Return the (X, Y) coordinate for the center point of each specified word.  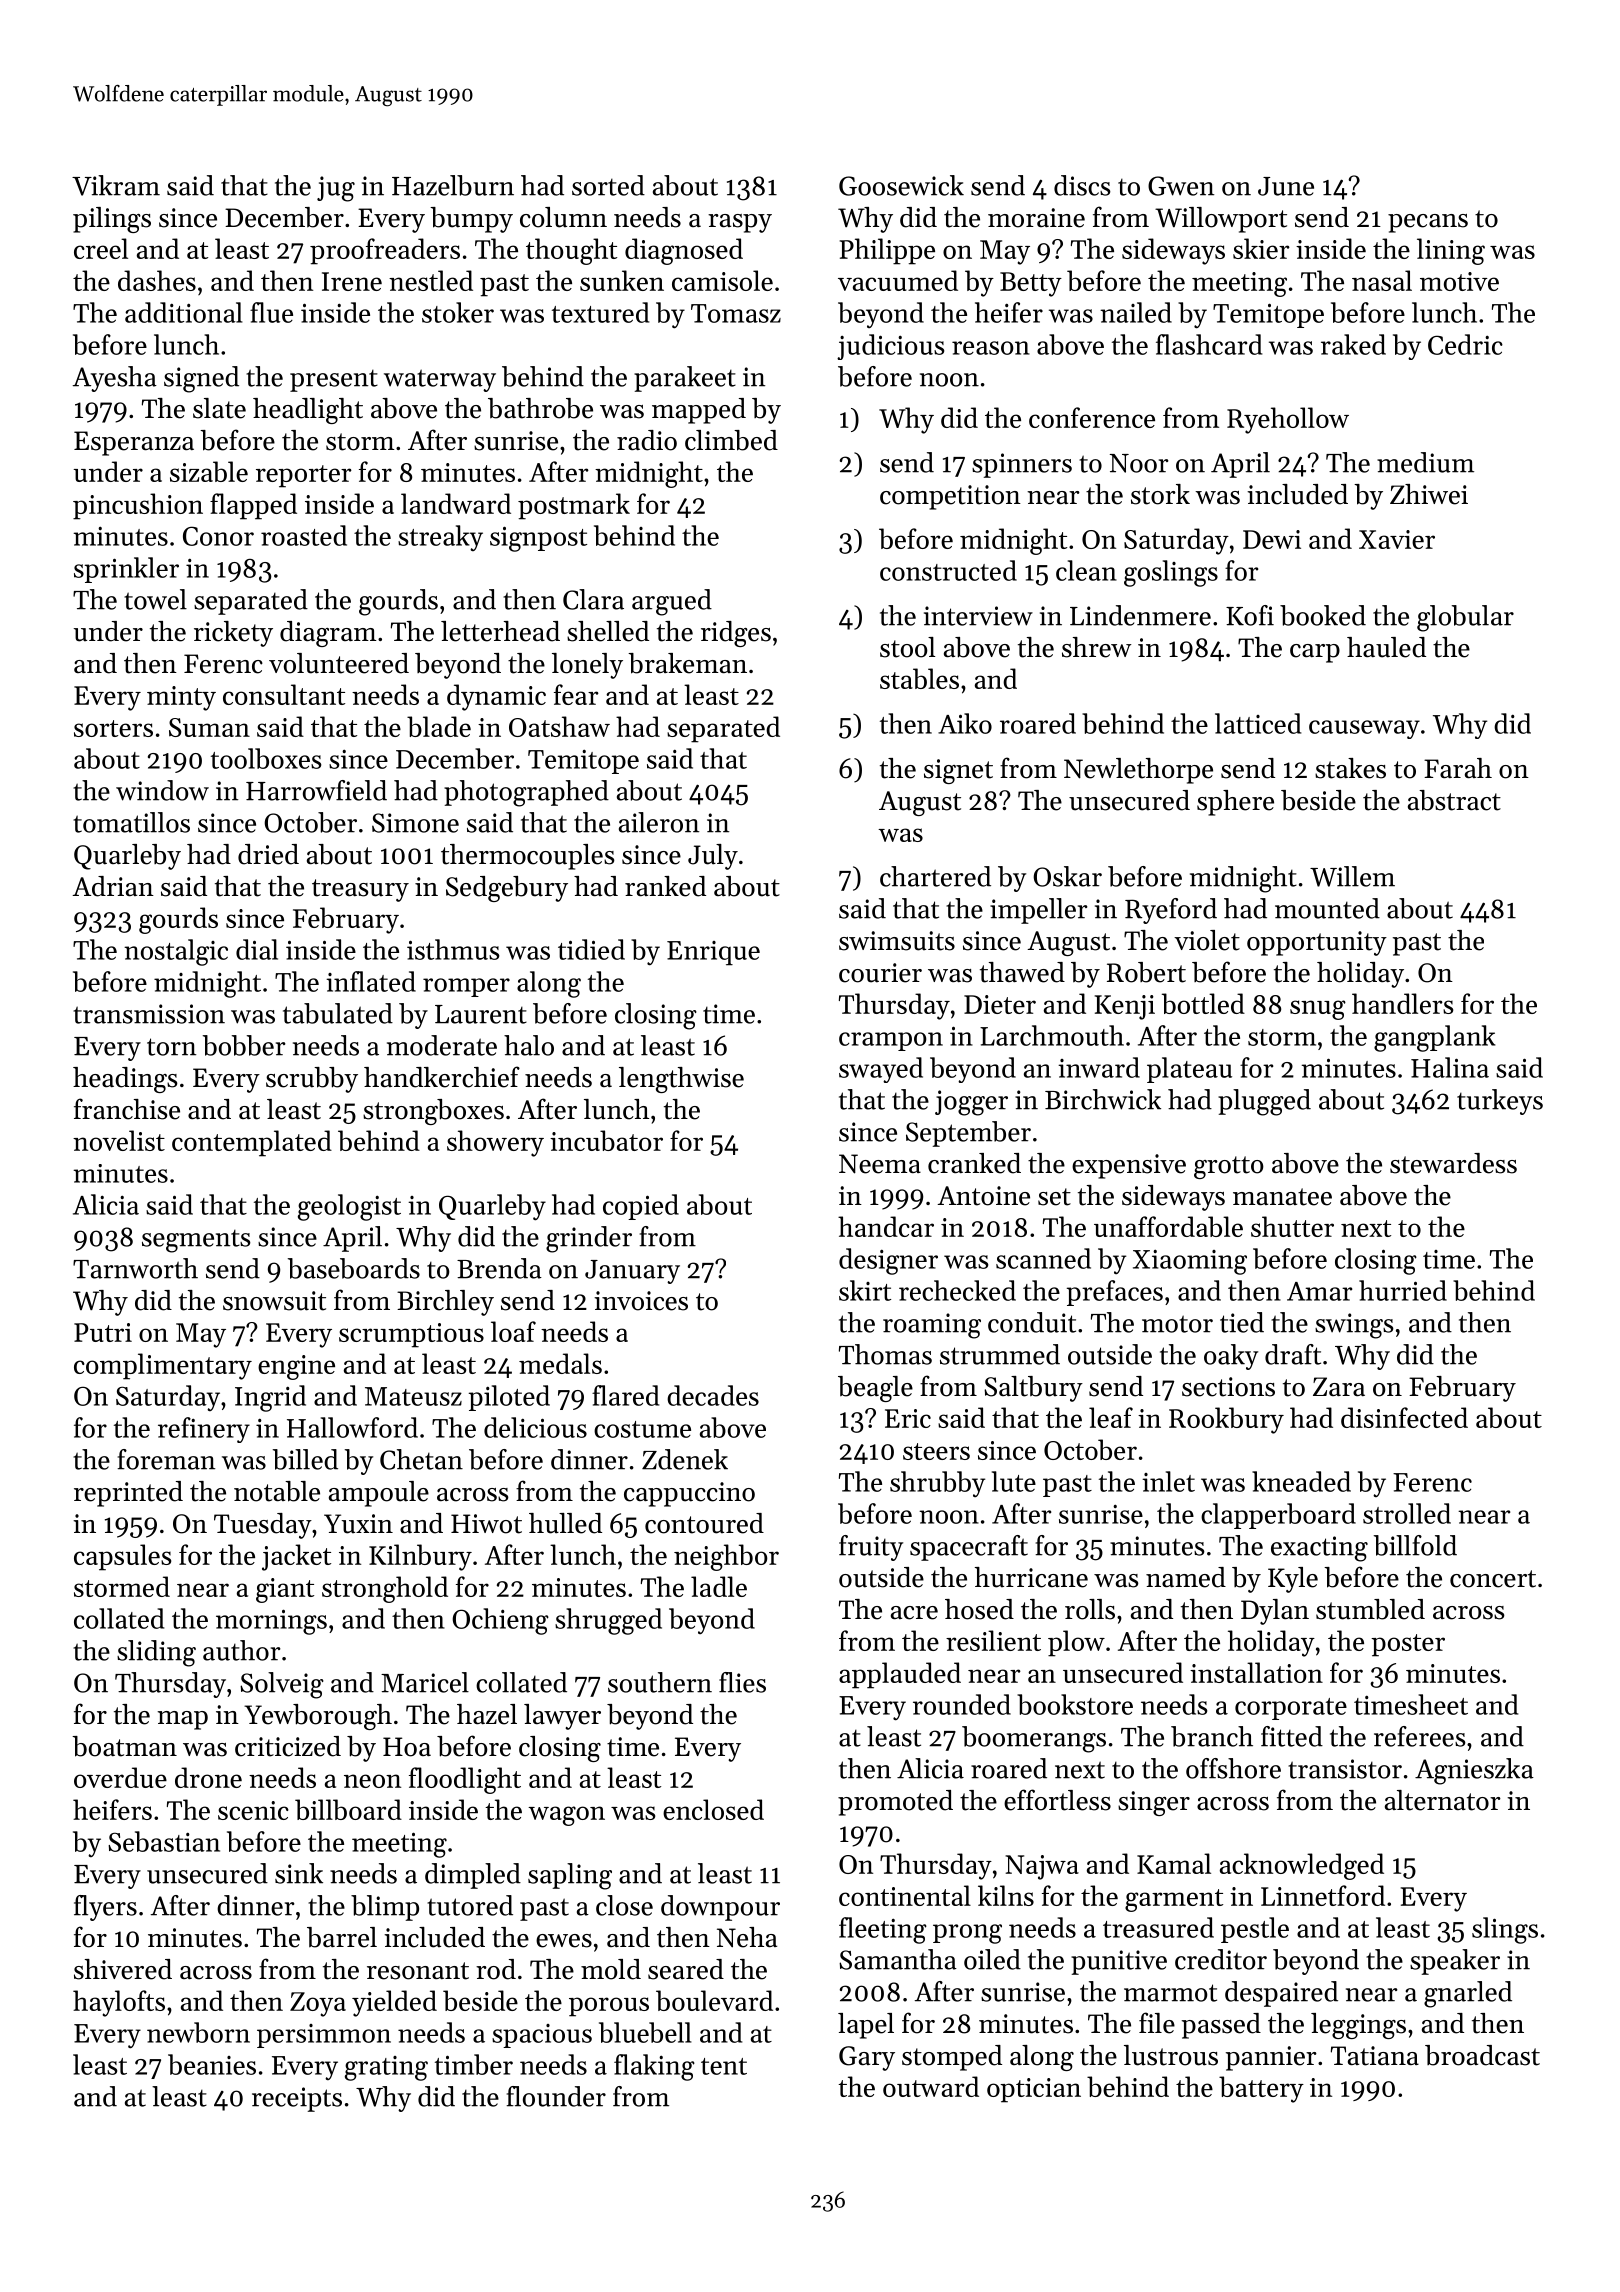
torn (171, 1047)
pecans (1428, 223)
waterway (440, 380)
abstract (1454, 800)
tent (724, 2066)
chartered (935, 876)
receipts (297, 2099)
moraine (1036, 218)
